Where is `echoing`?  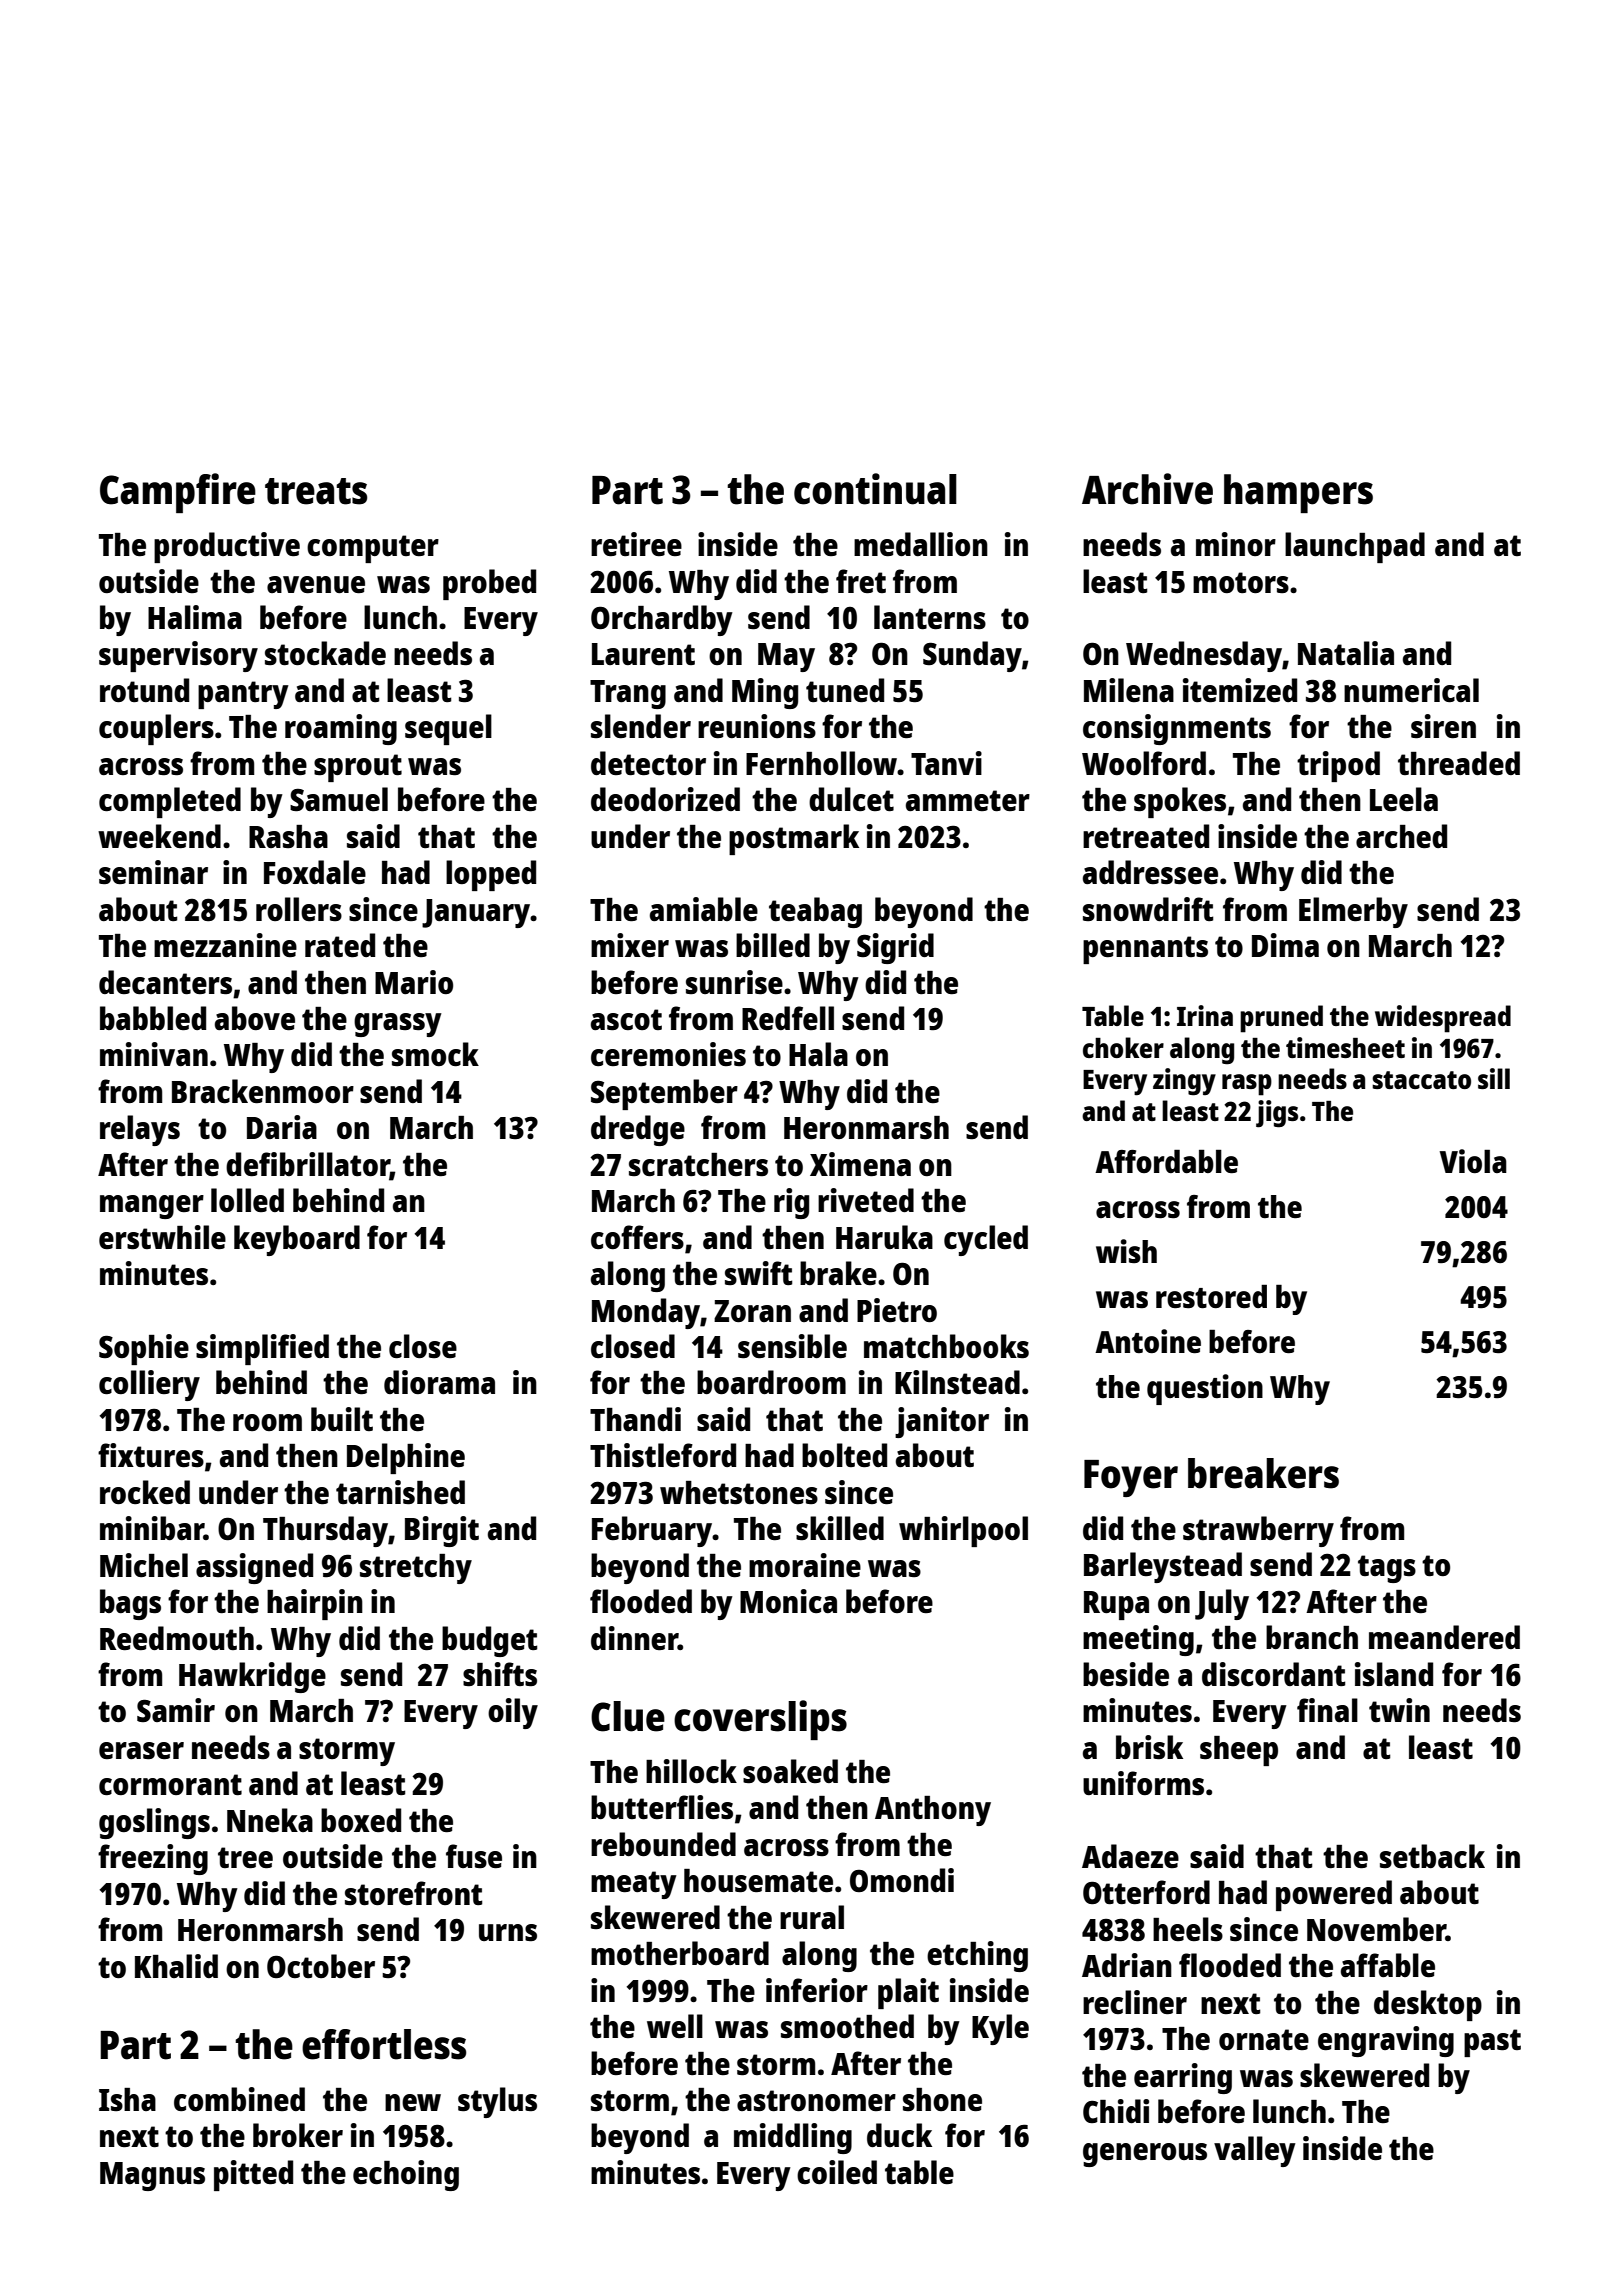 echoing is located at coordinates (406, 2175).
